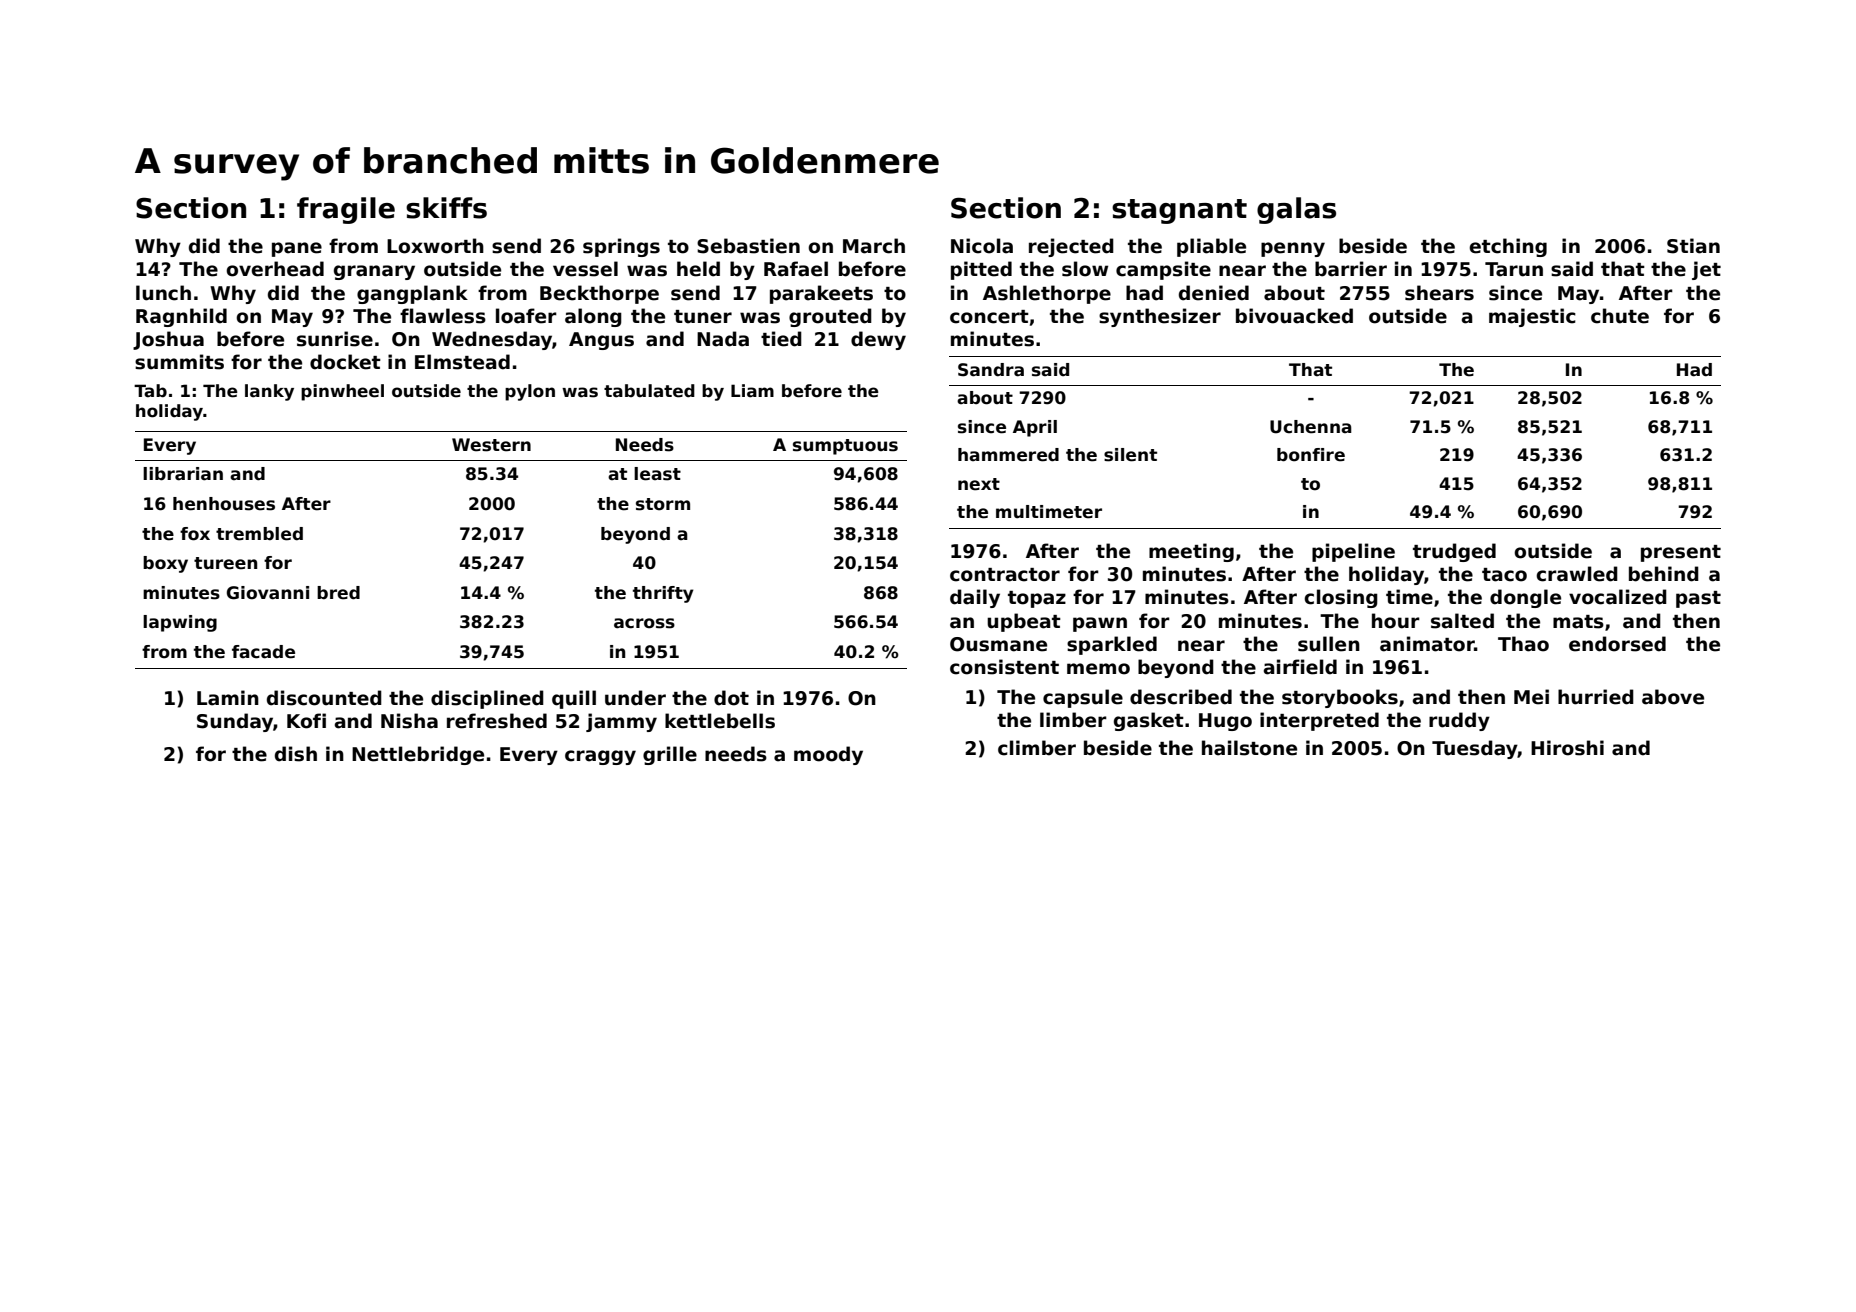  I want to click on capsule, so click(1083, 698).
